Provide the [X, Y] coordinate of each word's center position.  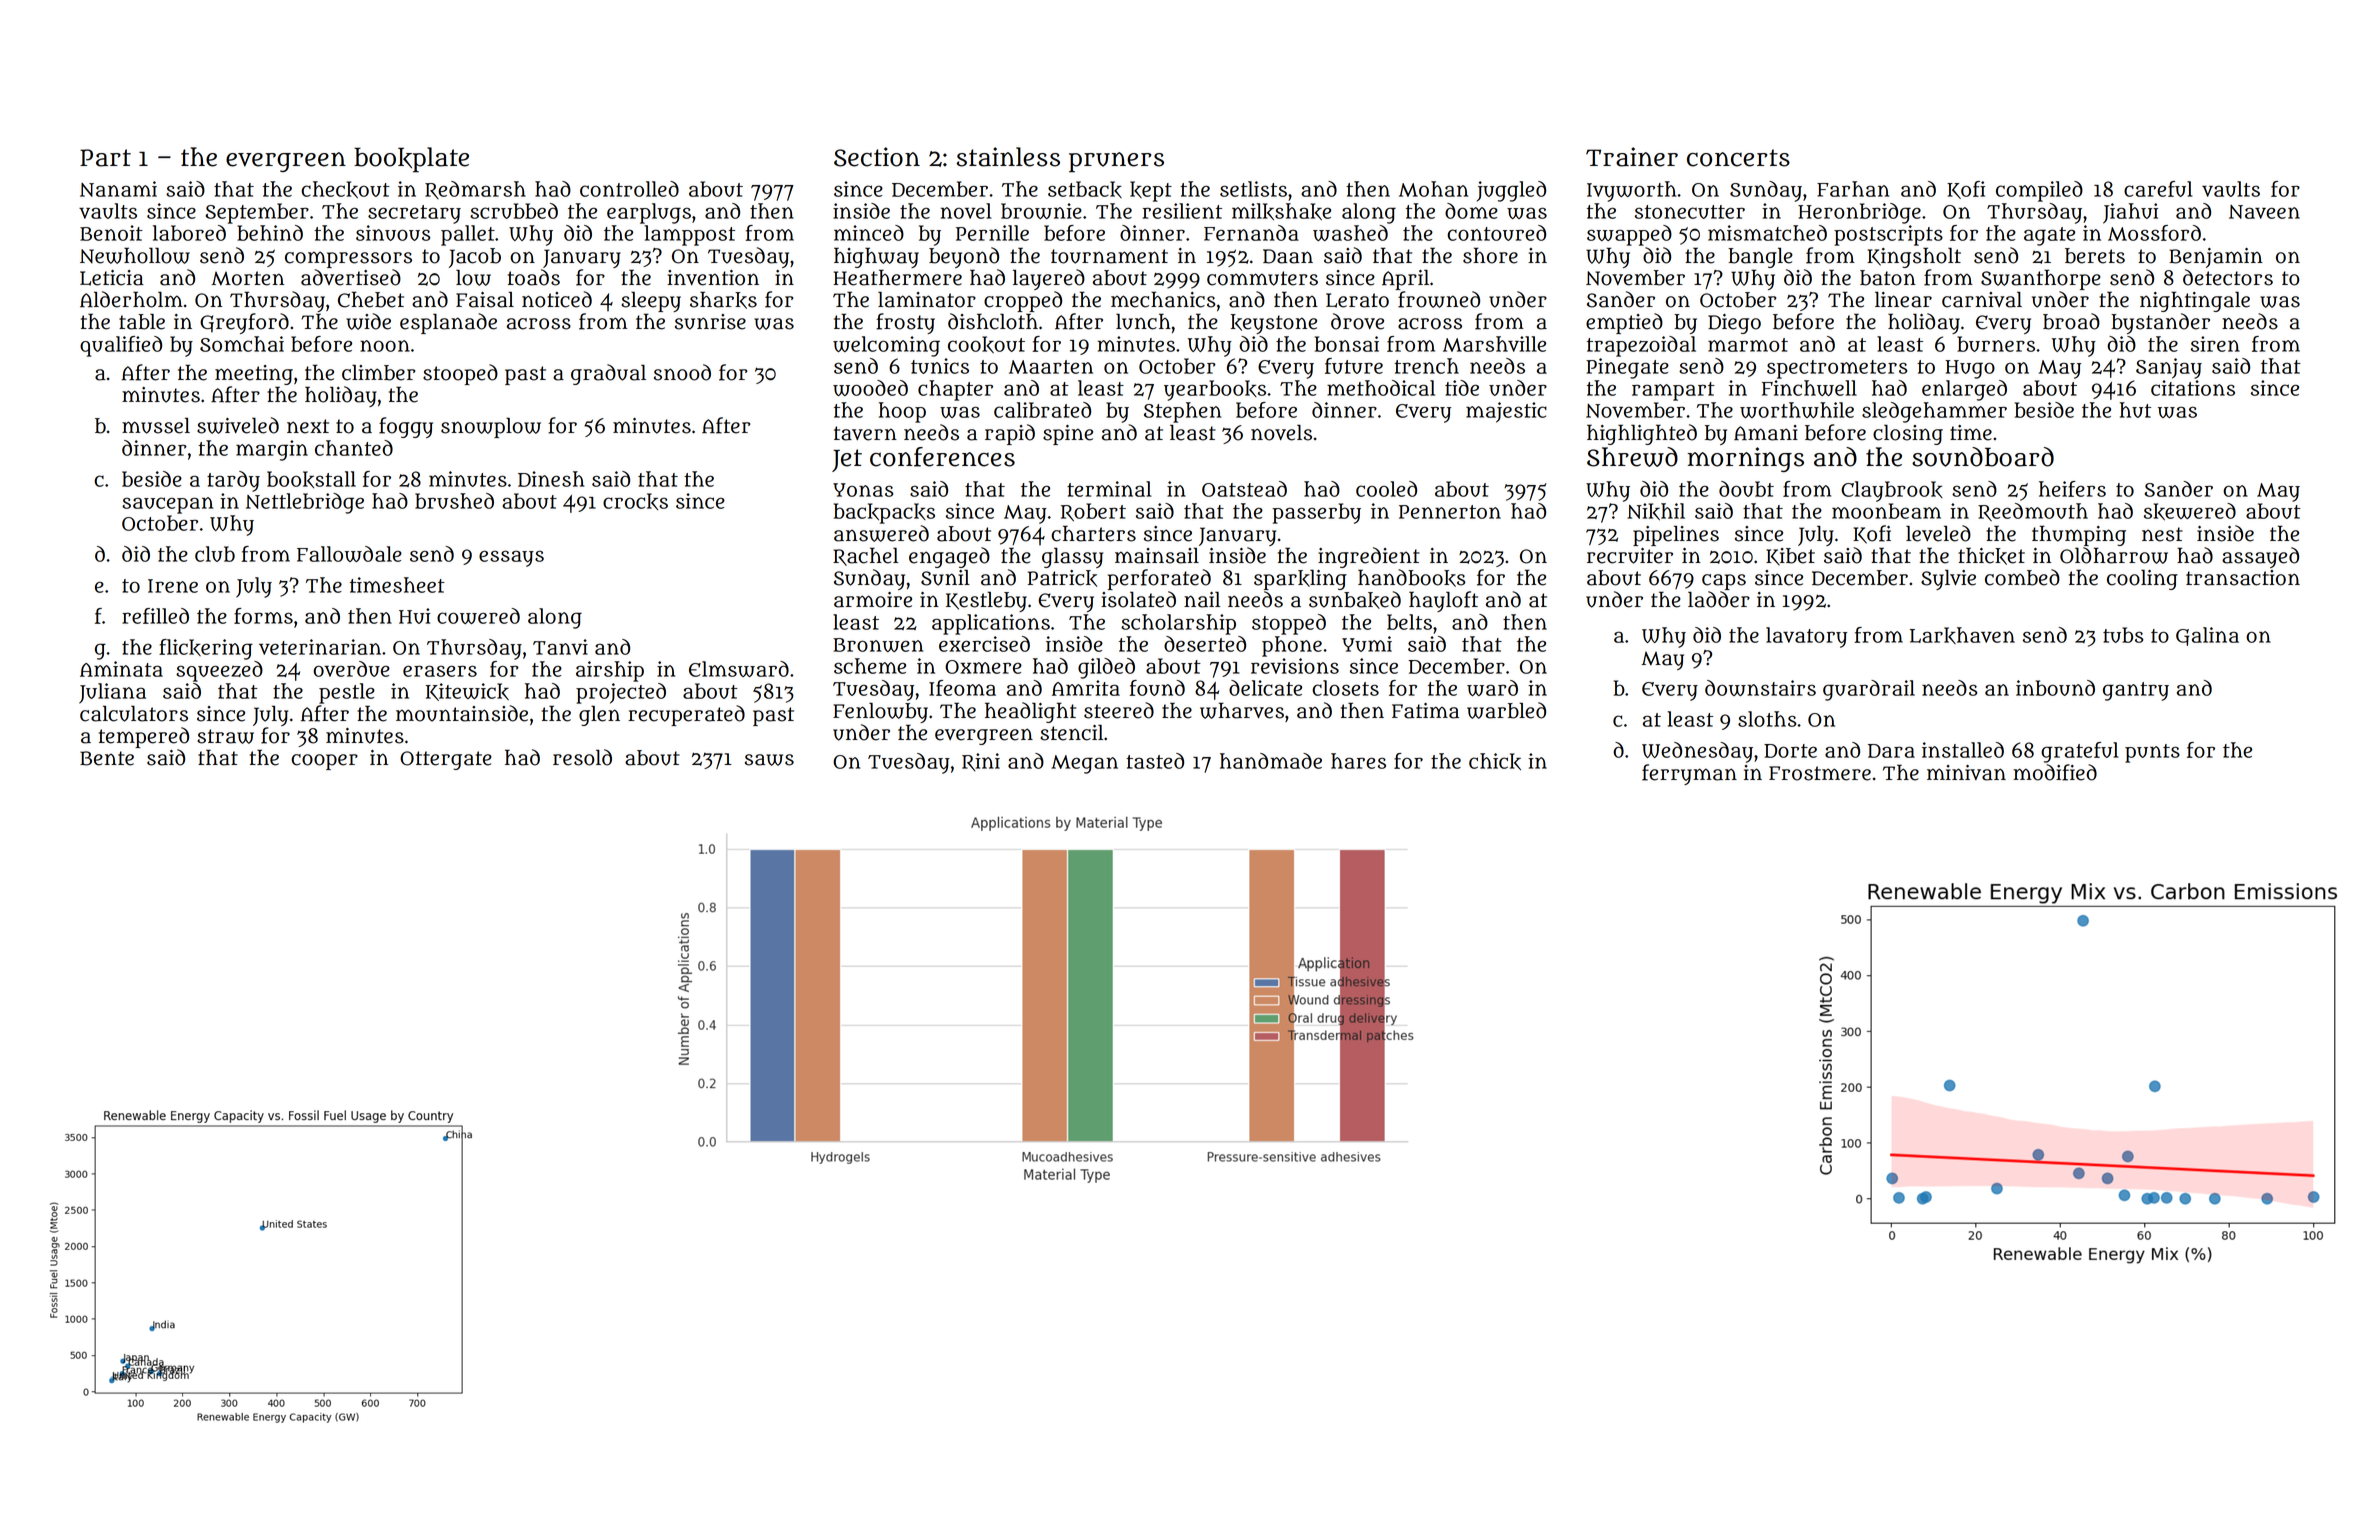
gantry [2136, 691]
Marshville [1494, 344]
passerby [1316, 513]
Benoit [111, 233]
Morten [247, 278]
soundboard [1983, 457]
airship [610, 671]
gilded [1106, 668]
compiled [2039, 191]
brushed [454, 501]
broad [2071, 321]
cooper [324, 762]
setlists [1253, 189]
